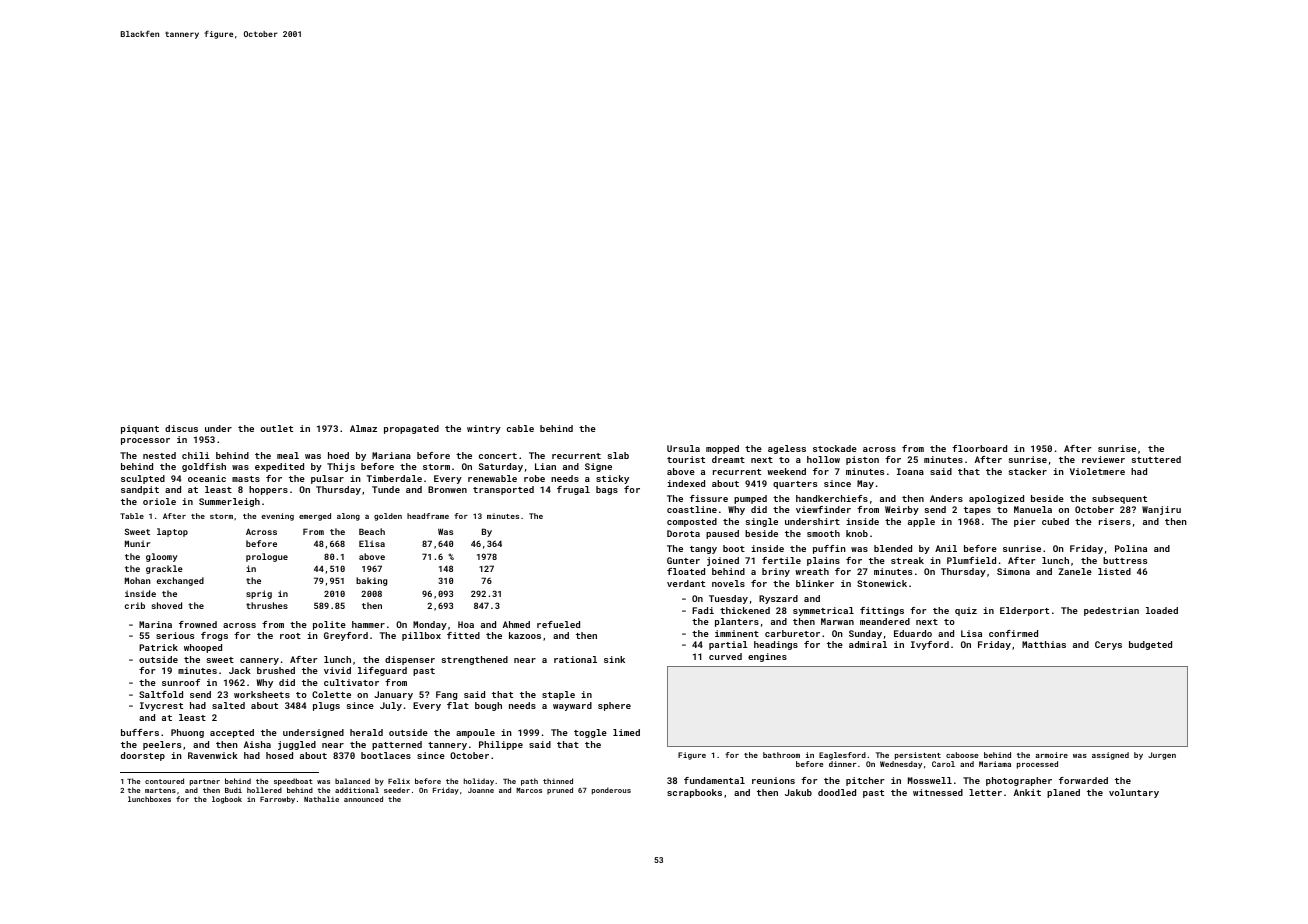 This screenshot has height=924, width=1308. Describe the element at coordinates (1013, 633) in the screenshot. I see `confirmed` at that location.
